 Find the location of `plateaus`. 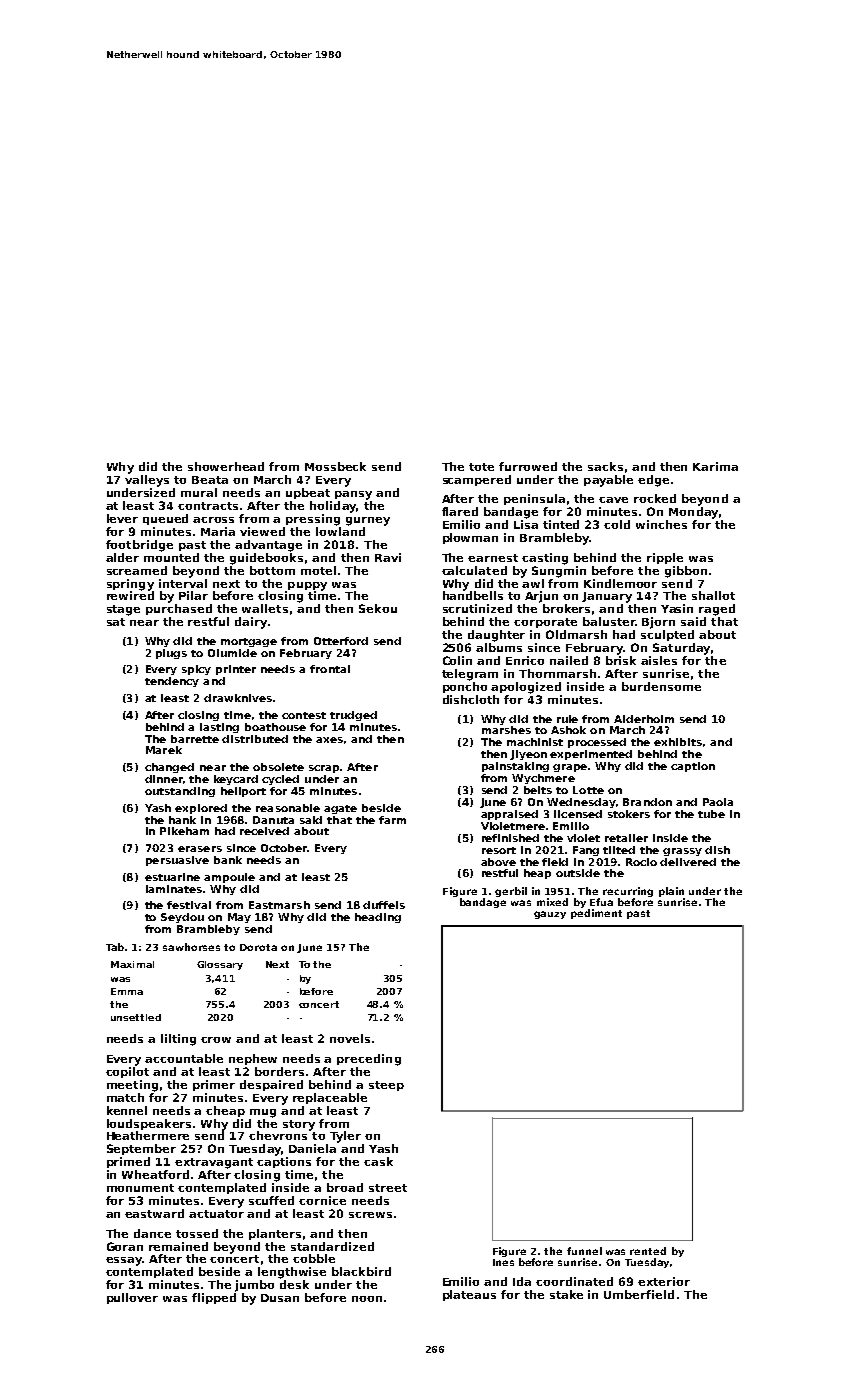

plateaus is located at coordinates (469, 1295).
